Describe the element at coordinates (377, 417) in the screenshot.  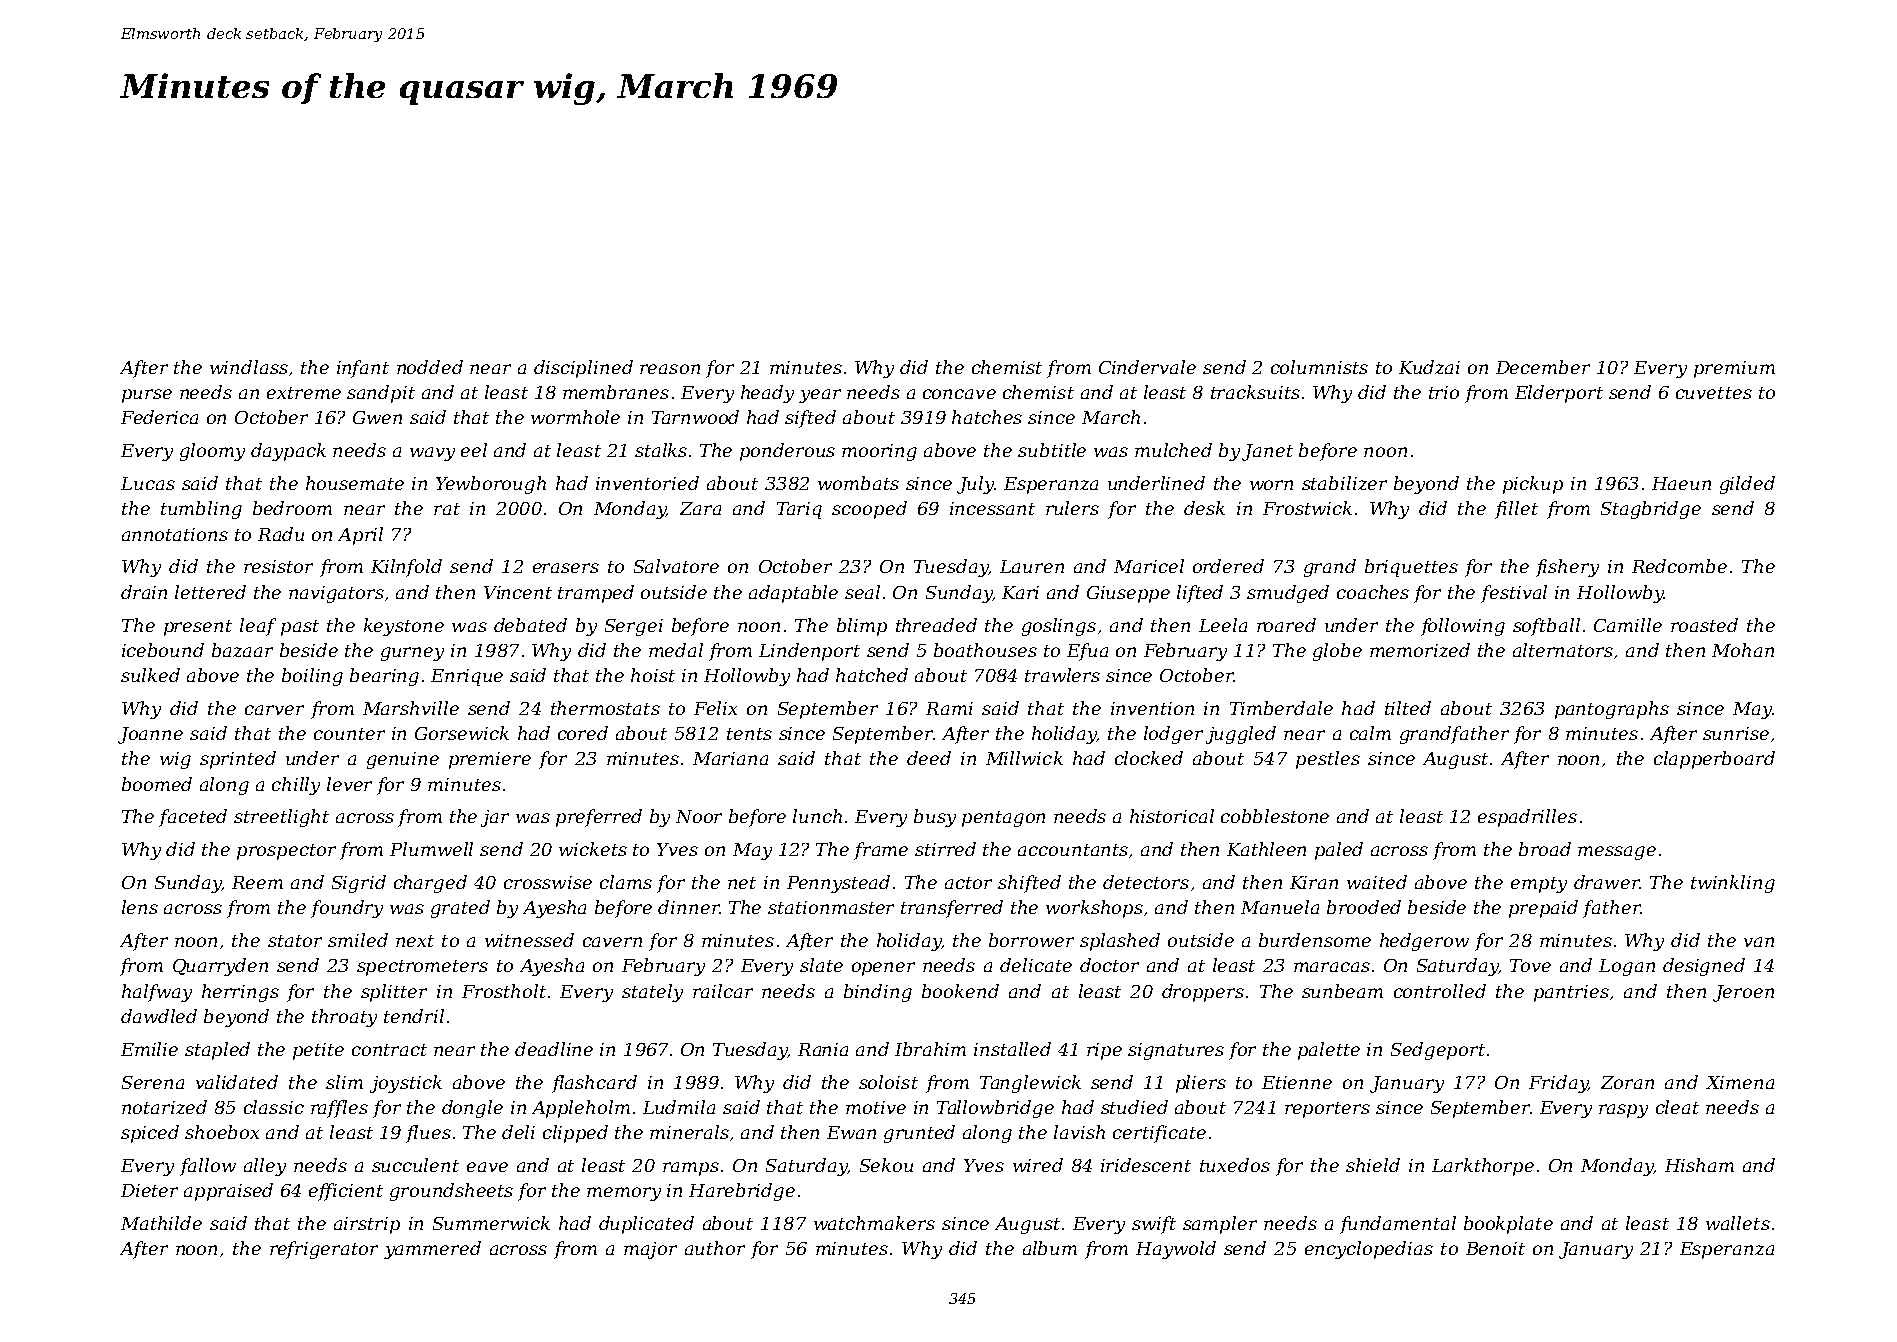
I see `Gwen` at that location.
